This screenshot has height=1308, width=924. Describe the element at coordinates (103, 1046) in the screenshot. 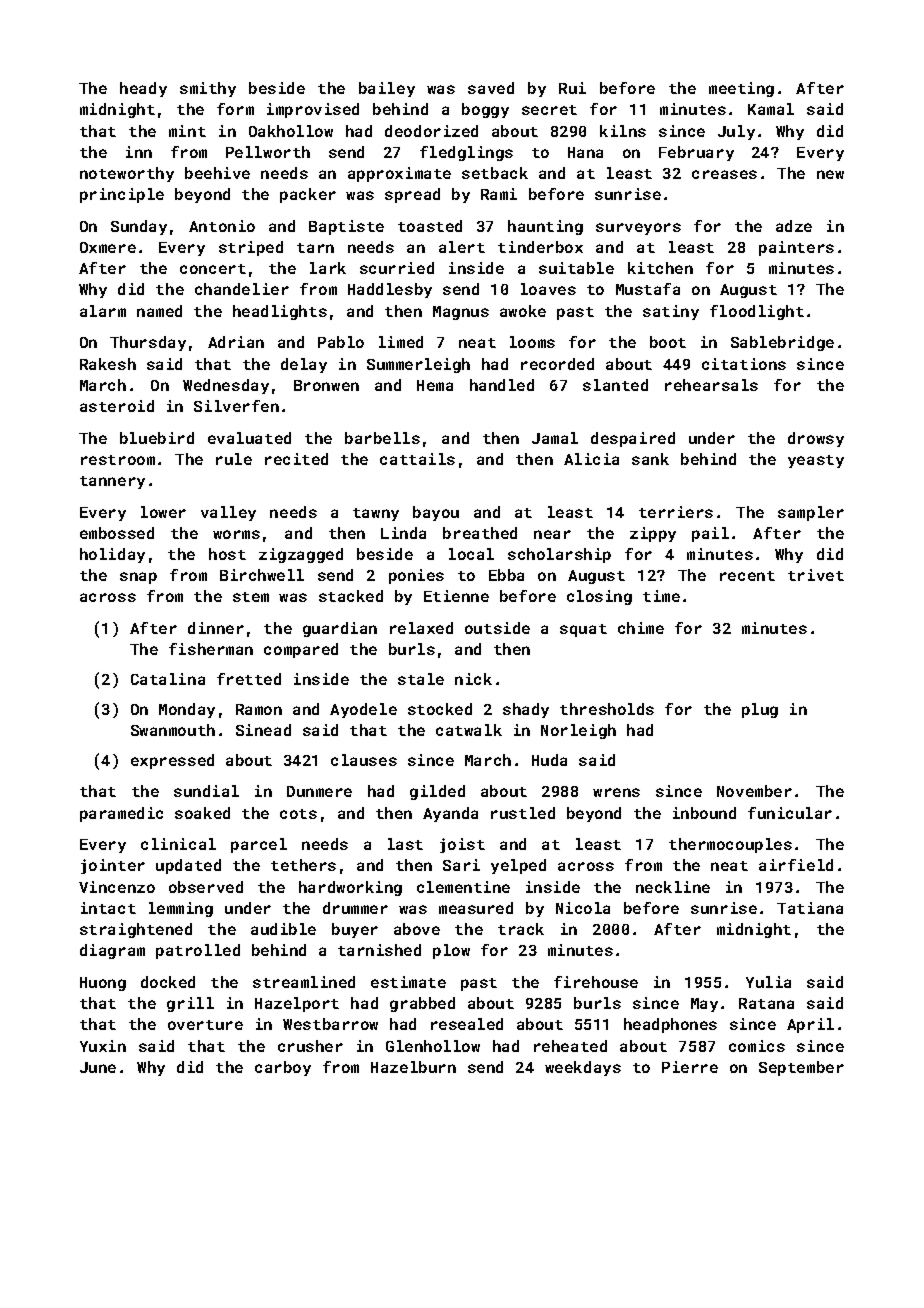

I see `Yuxin` at that location.
